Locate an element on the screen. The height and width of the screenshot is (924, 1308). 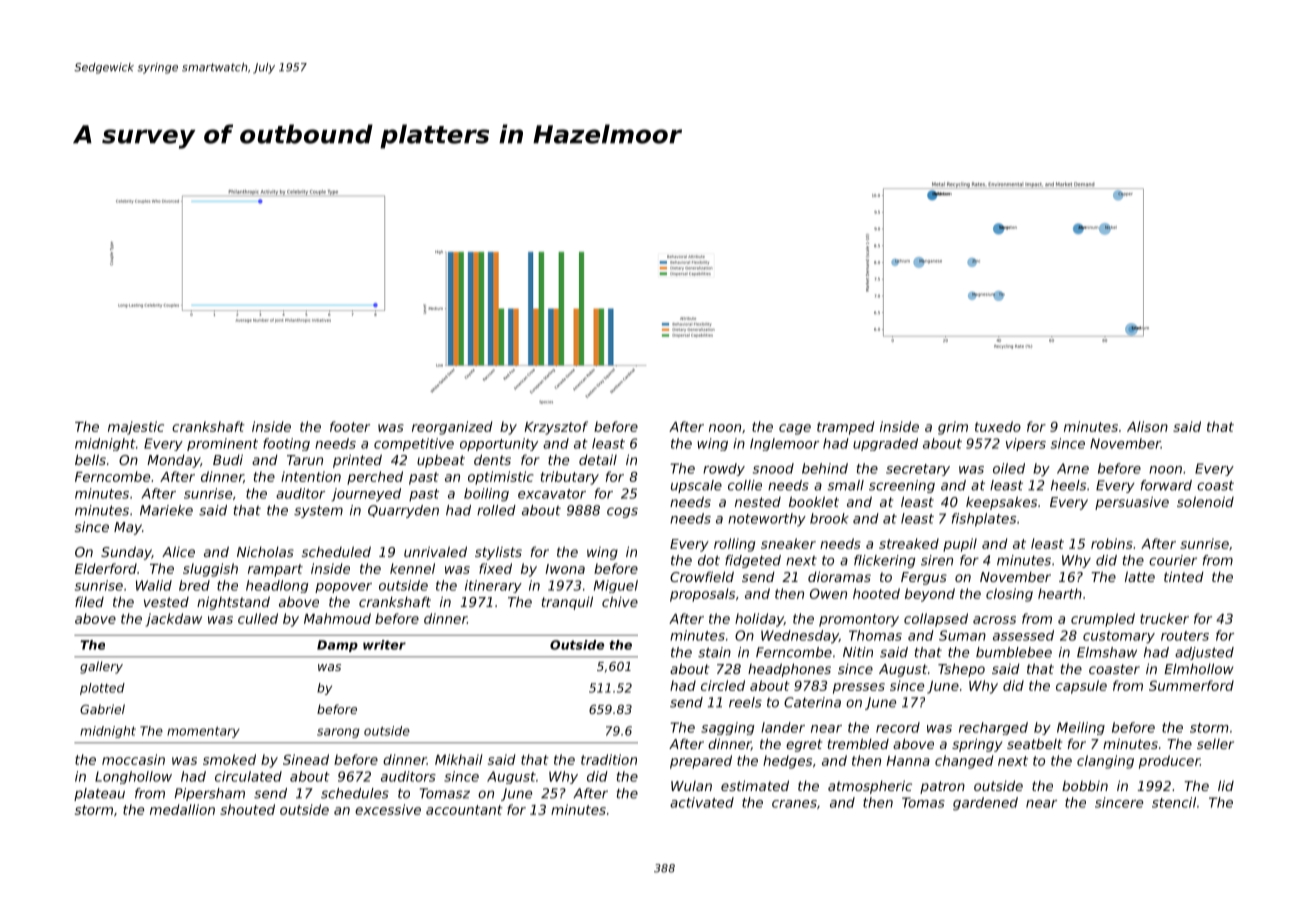
Fergus is located at coordinates (924, 578).
